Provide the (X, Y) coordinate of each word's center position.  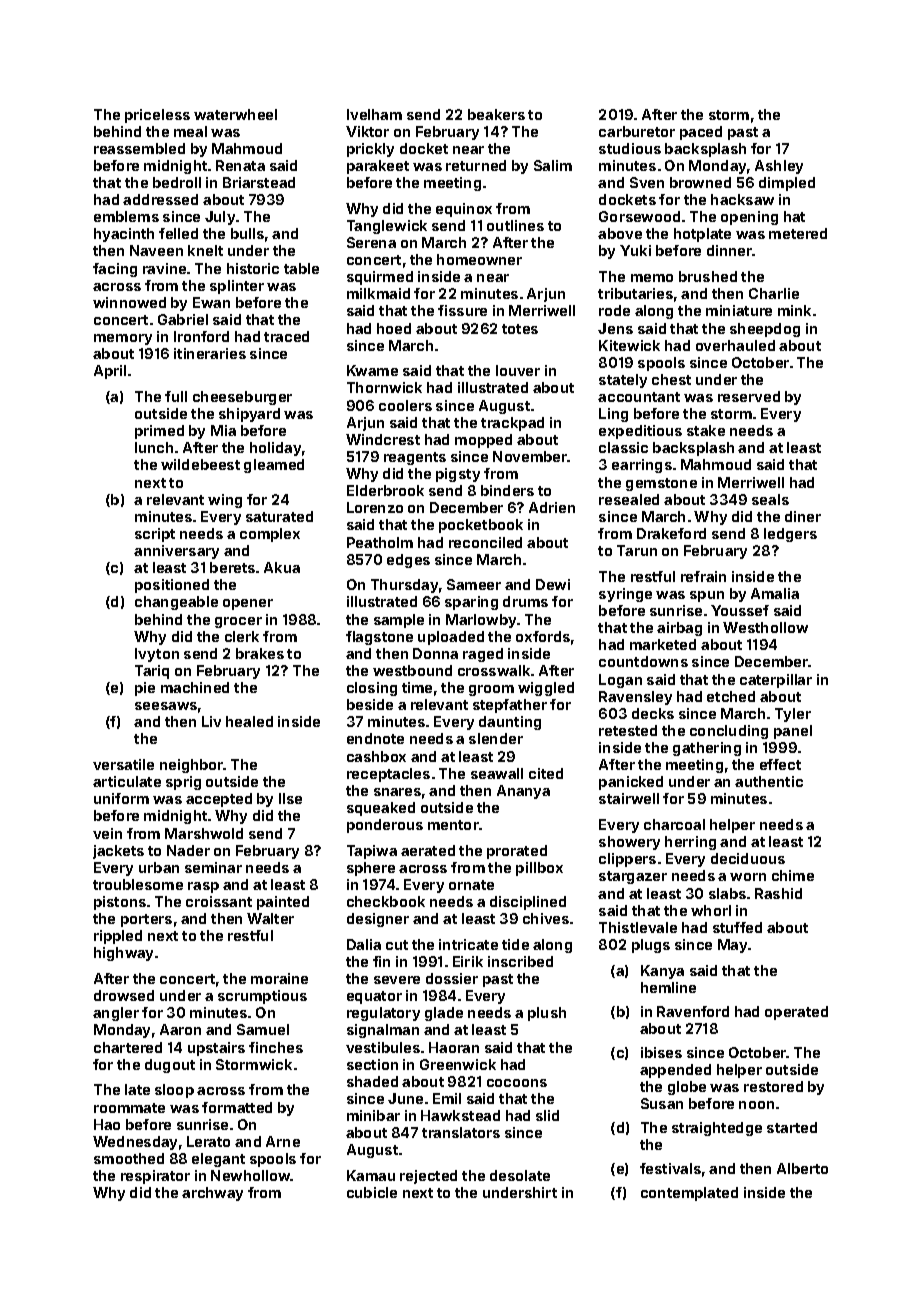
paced (701, 133)
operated (796, 1013)
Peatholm (380, 542)
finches (276, 1047)
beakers (496, 114)
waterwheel (235, 114)
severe (397, 980)
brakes (260, 653)
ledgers (790, 535)
